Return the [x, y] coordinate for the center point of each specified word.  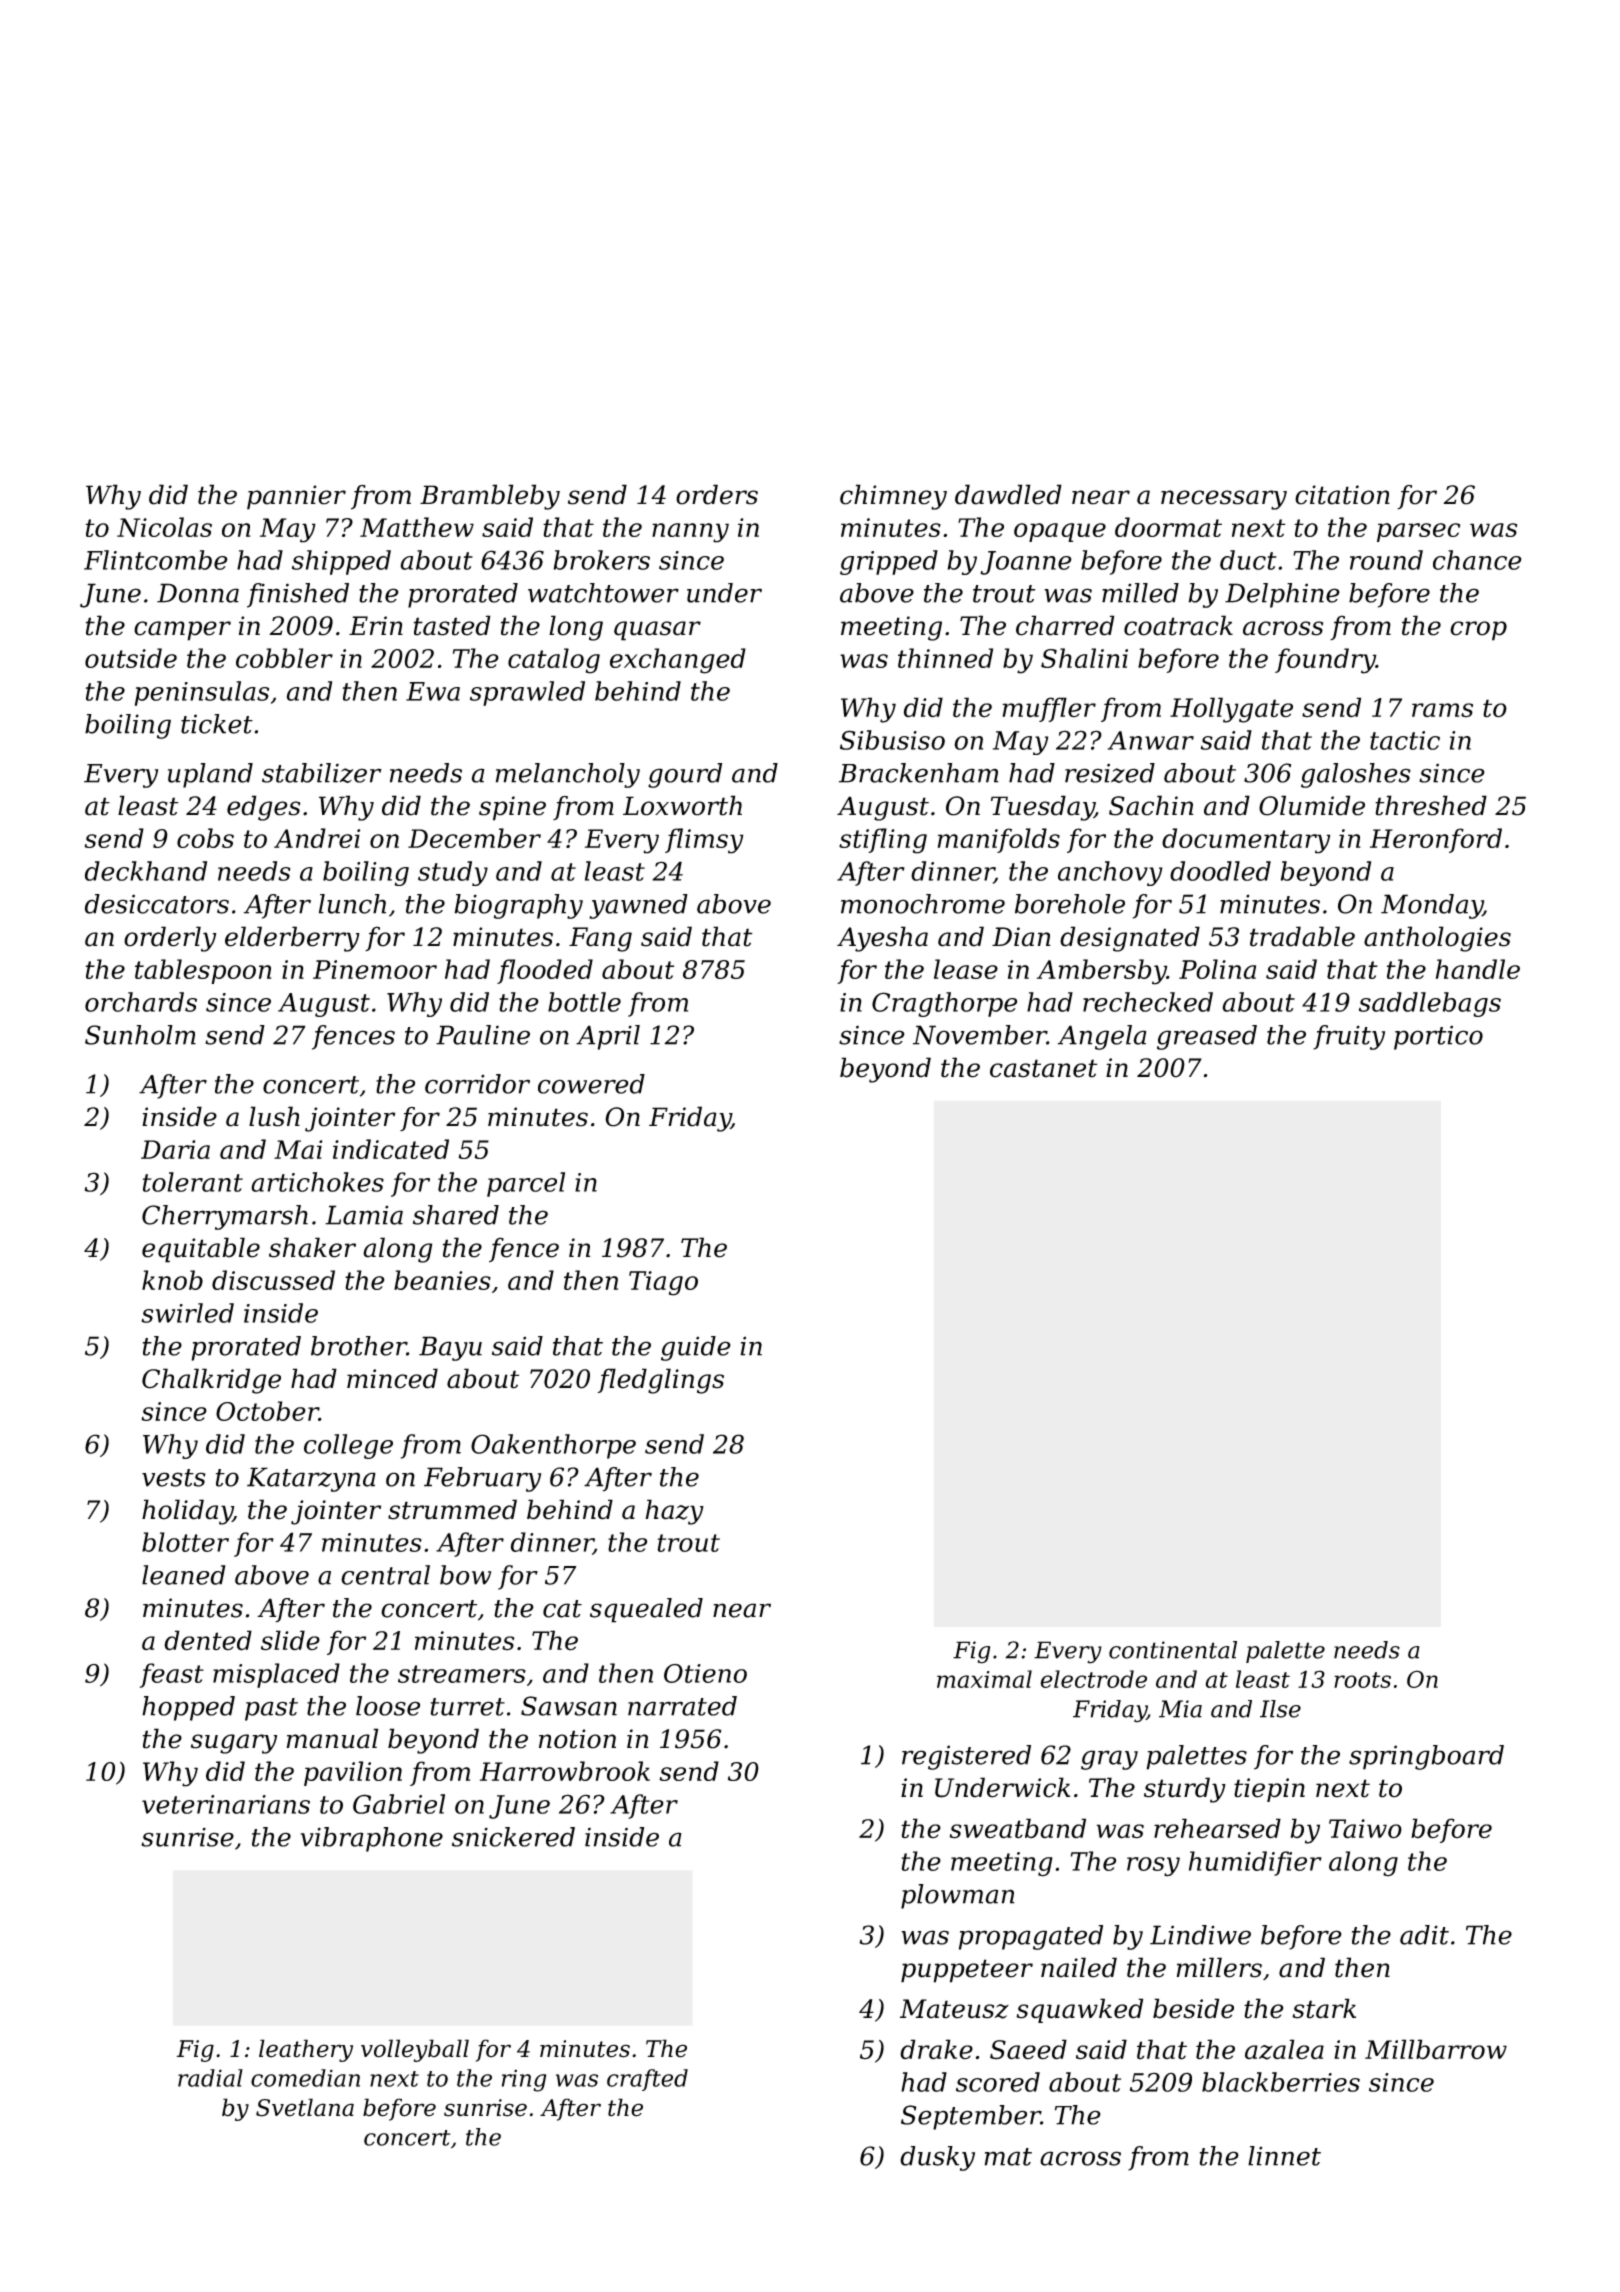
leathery [306, 2050]
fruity [1349, 1037]
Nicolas [164, 527]
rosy [1153, 1867]
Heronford [1436, 840]
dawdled [1008, 494]
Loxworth [682, 805]
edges [264, 808]
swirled [187, 1313]
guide [696, 1348]
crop [1478, 631]
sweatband [1017, 1828]
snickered [513, 1837]
